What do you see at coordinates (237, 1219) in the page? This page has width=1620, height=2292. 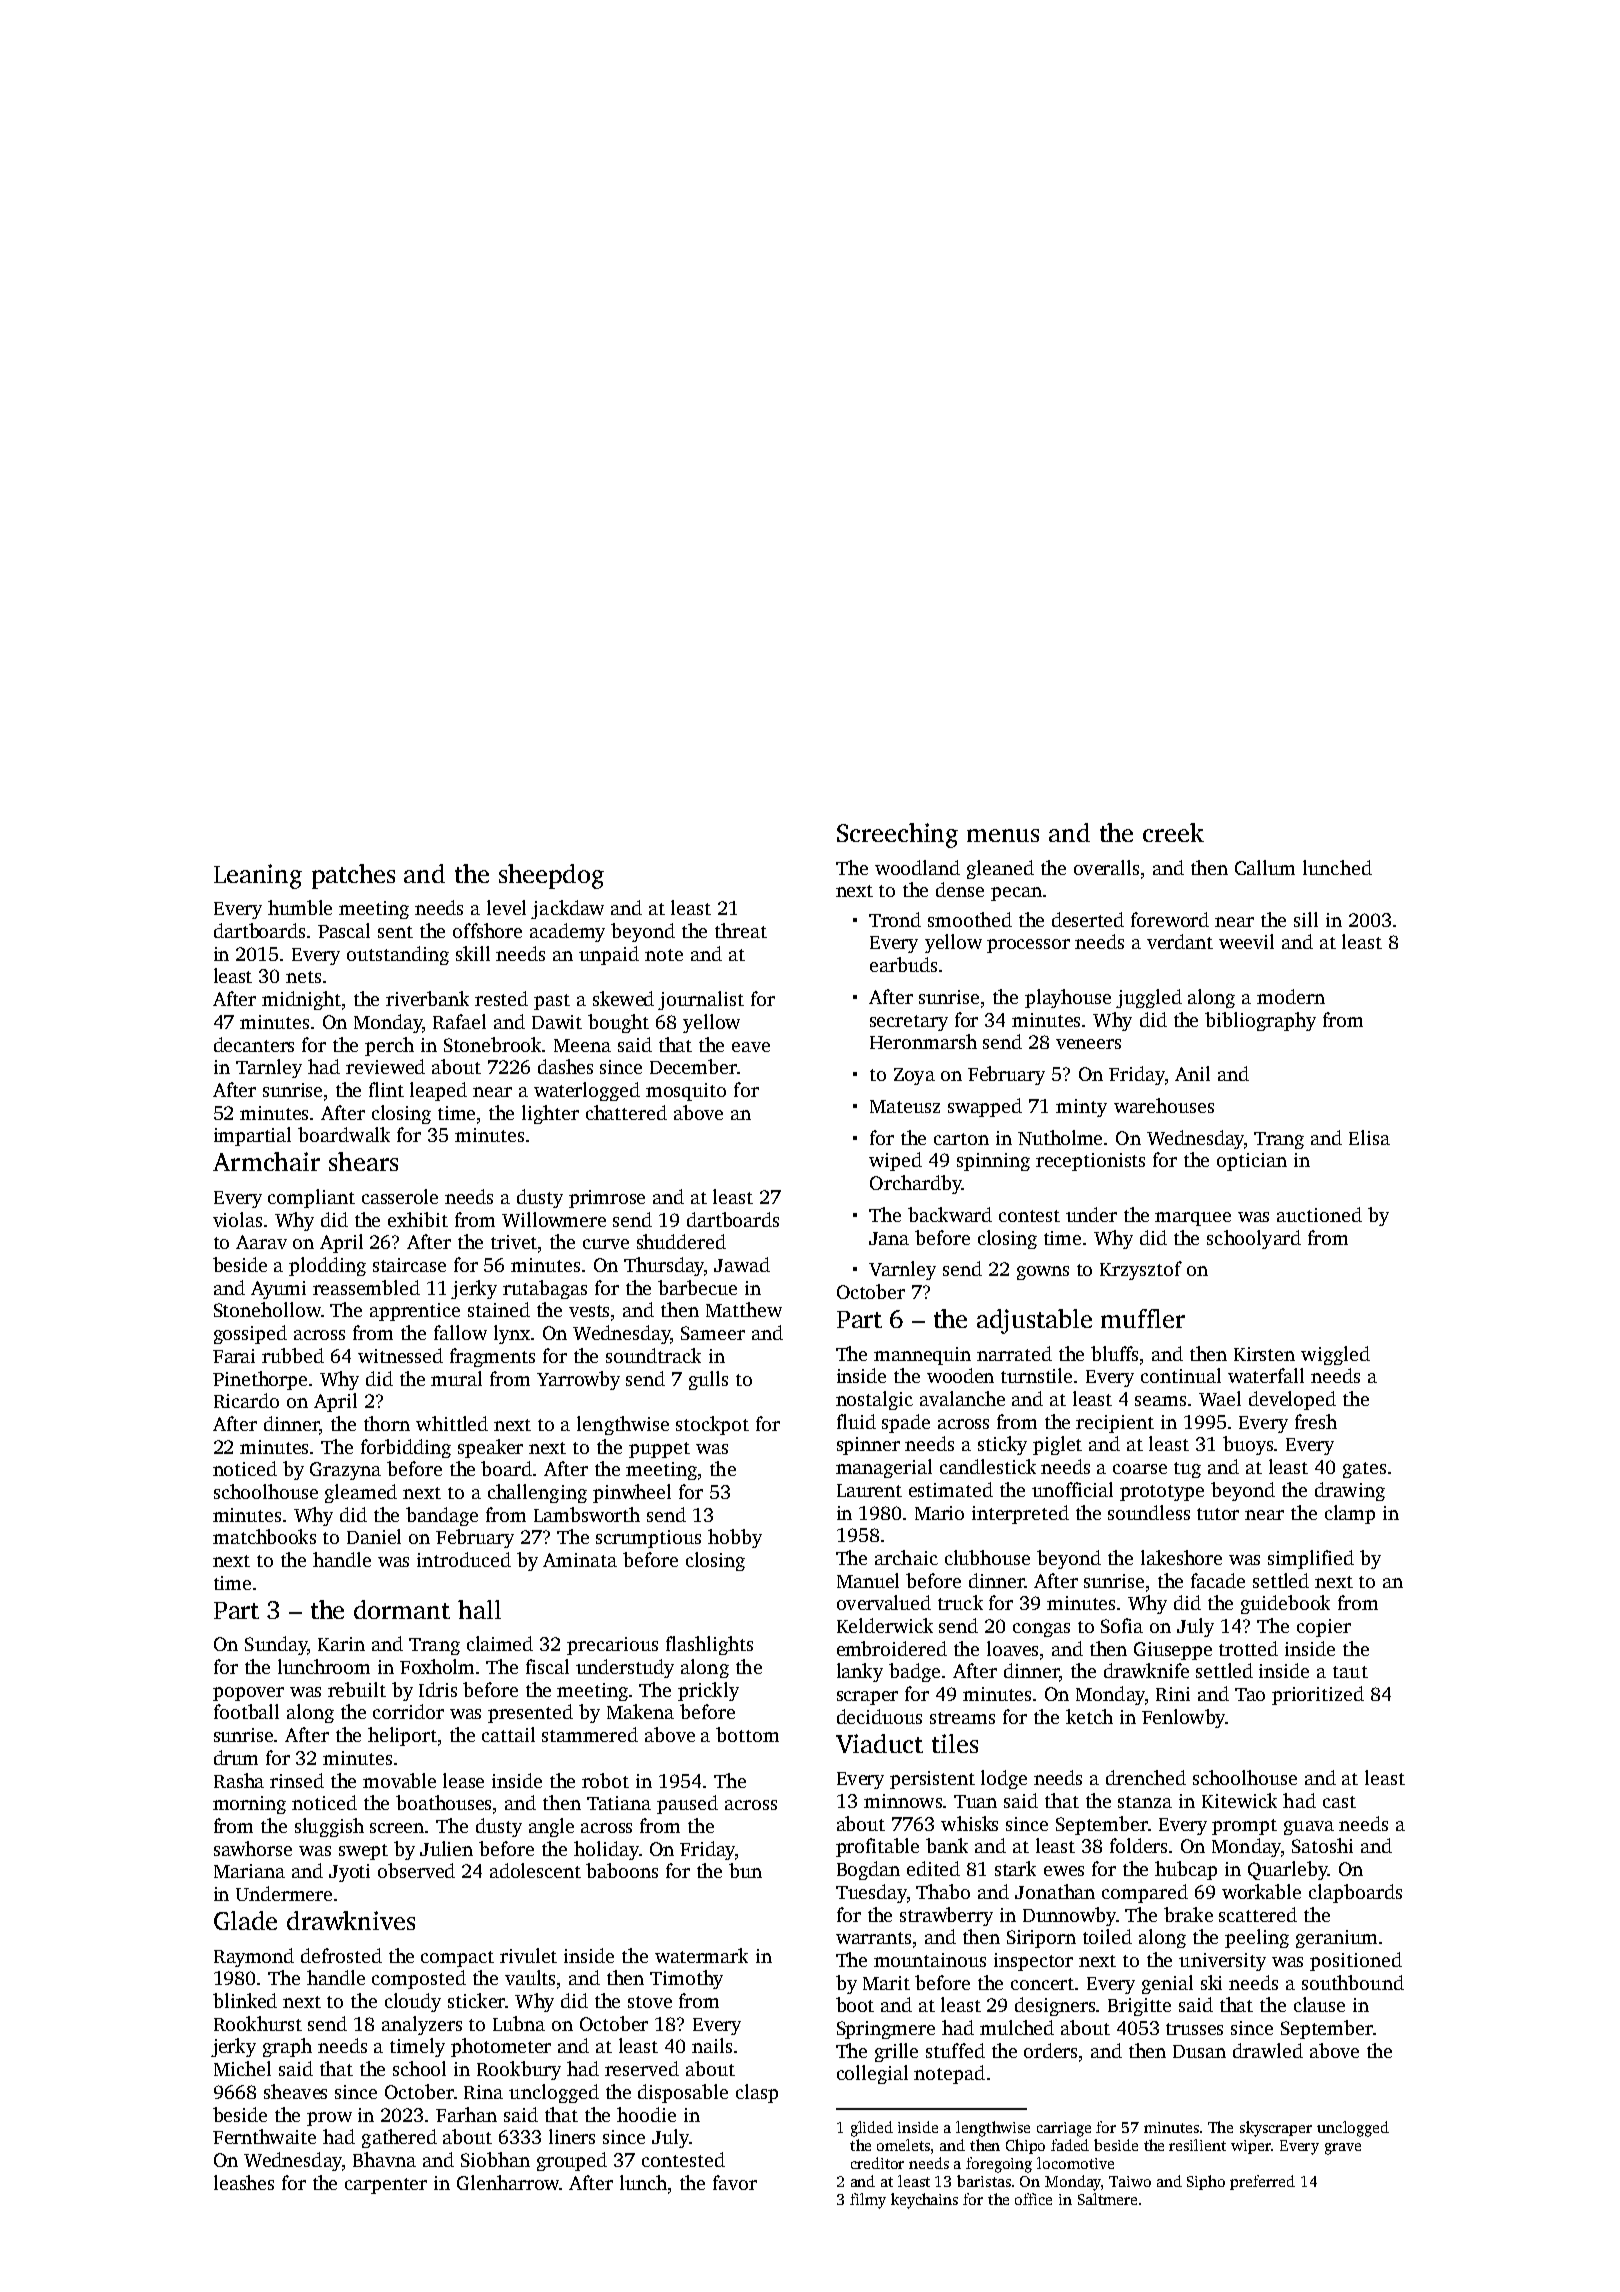 I see `violas` at bounding box center [237, 1219].
